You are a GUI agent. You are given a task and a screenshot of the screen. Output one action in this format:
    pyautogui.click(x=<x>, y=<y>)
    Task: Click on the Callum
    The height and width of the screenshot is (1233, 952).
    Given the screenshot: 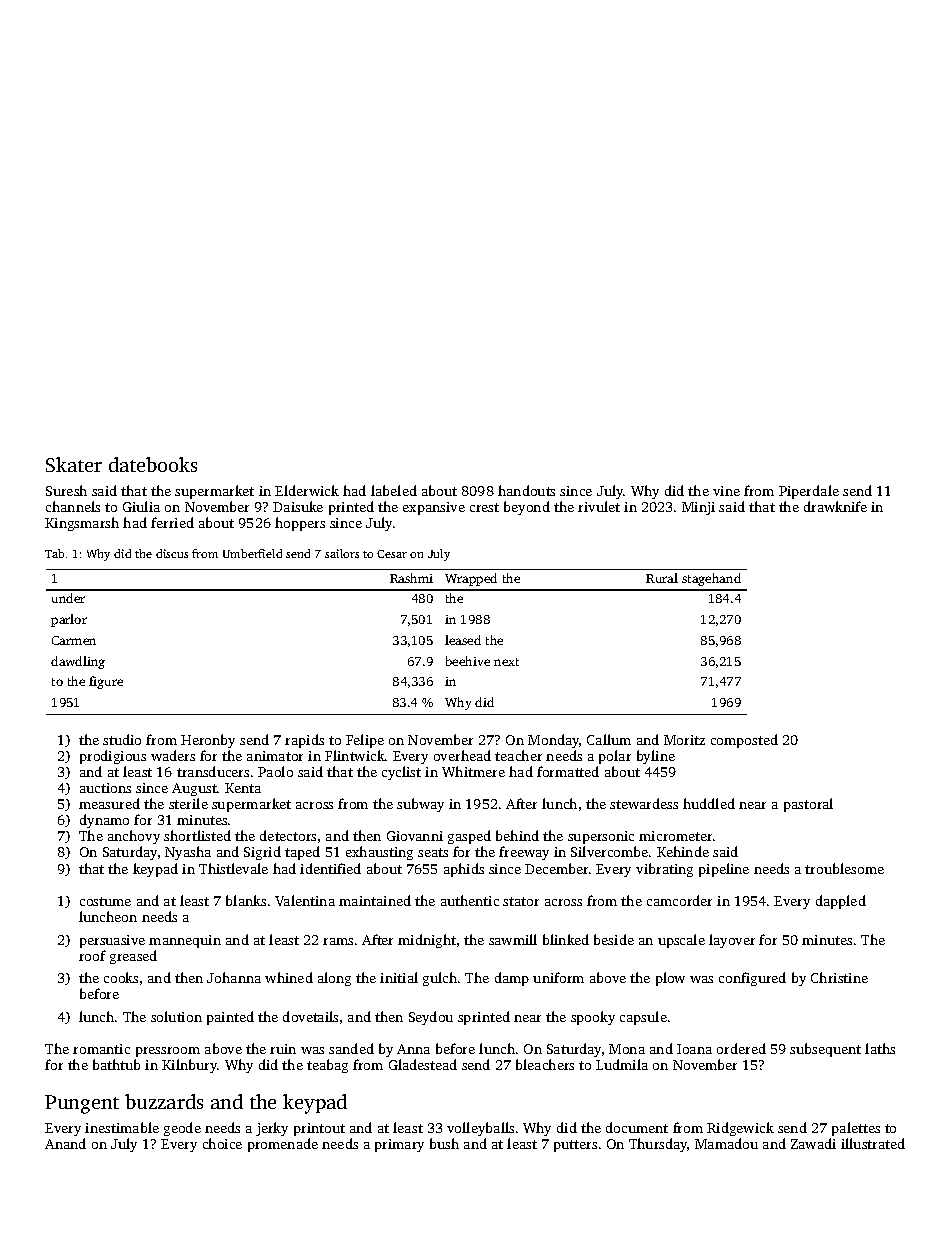 What is the action you would take?
    pyautogui.click(x=609, y=739)
